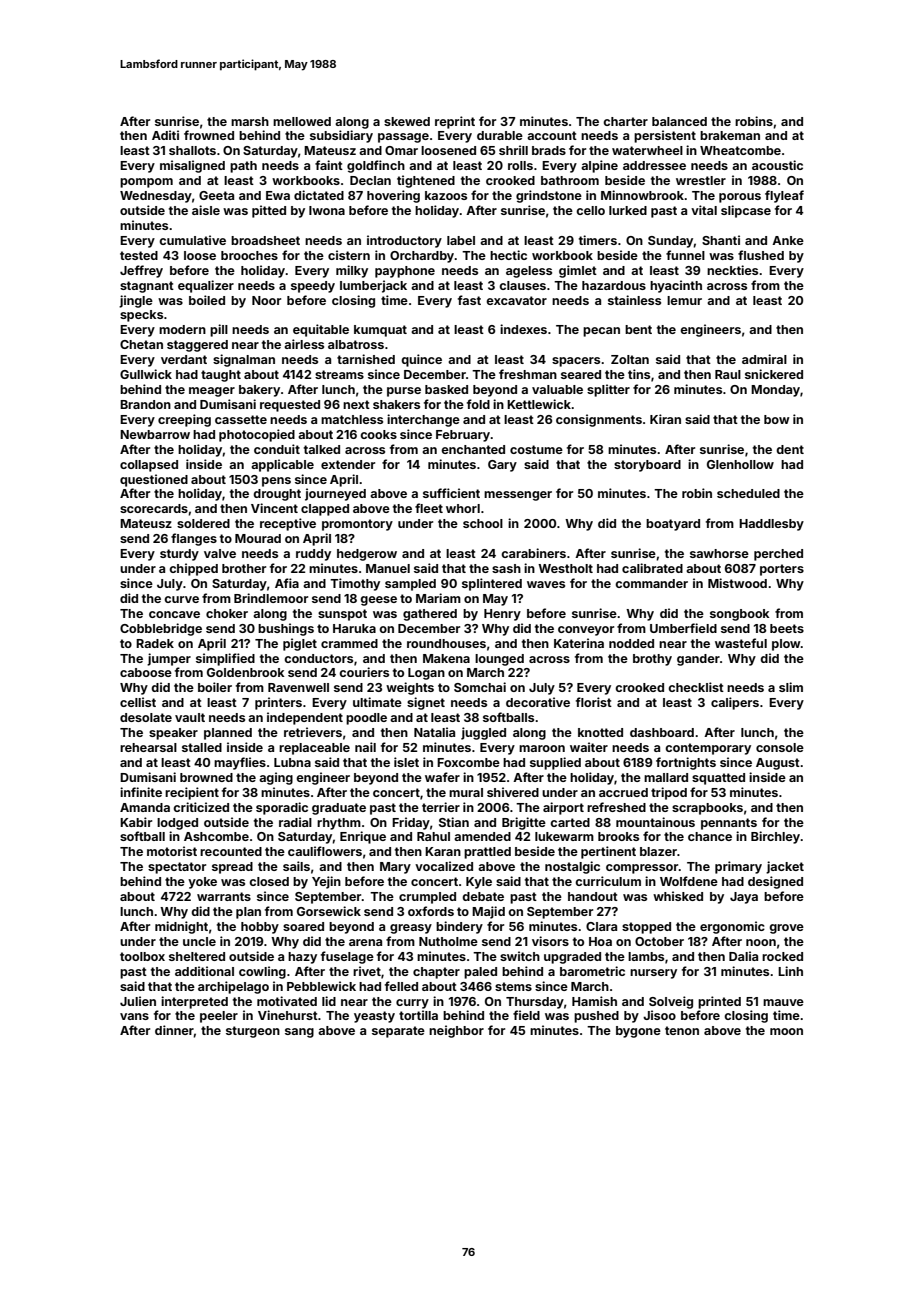 This screenshot has height=1308, width=924. Describe the element at coordinates (777, 165) in the screenshot. I see `acoustic` at that location.
